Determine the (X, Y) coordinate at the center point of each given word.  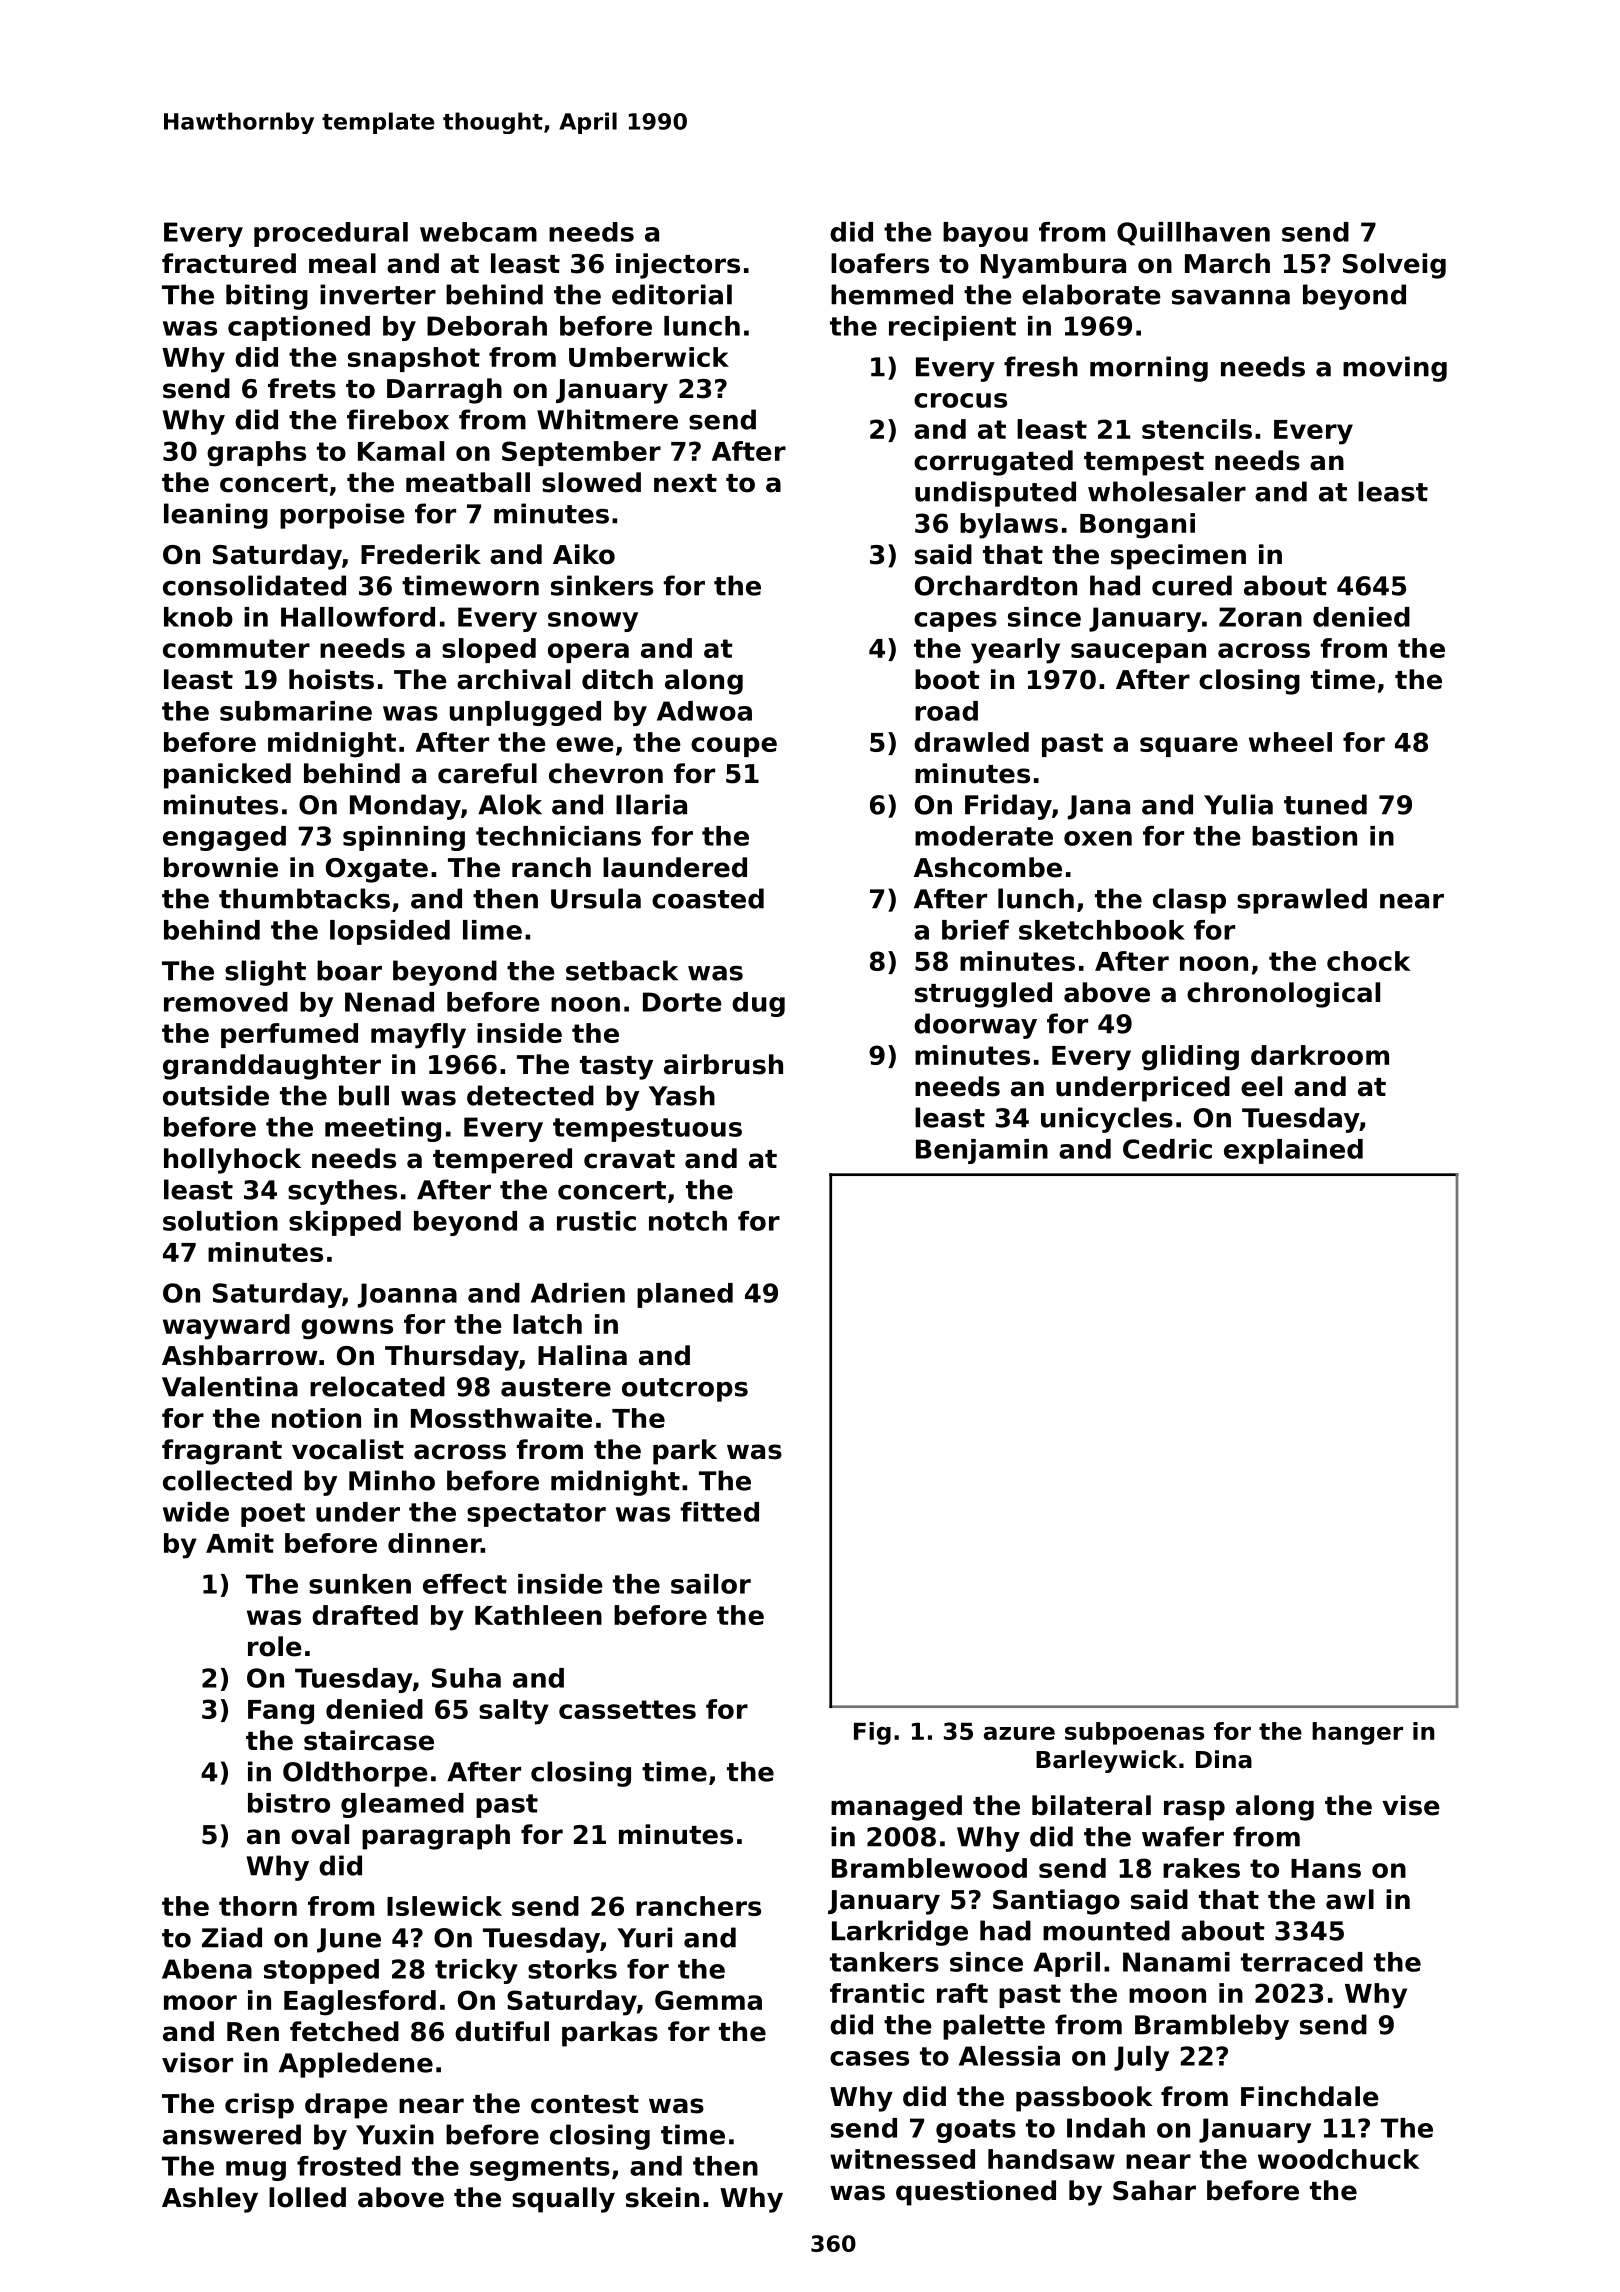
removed (226, 1002)
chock (1368, 961)
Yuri (644, 1937)
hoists (331, 679)
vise (1411, 1805)
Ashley (210, 2200)
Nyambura (1053, 266)
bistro (289, 1803)
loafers (880, 263)
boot (947, 679)
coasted (708, 898)
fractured (229, 263)
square (1189, 747)
